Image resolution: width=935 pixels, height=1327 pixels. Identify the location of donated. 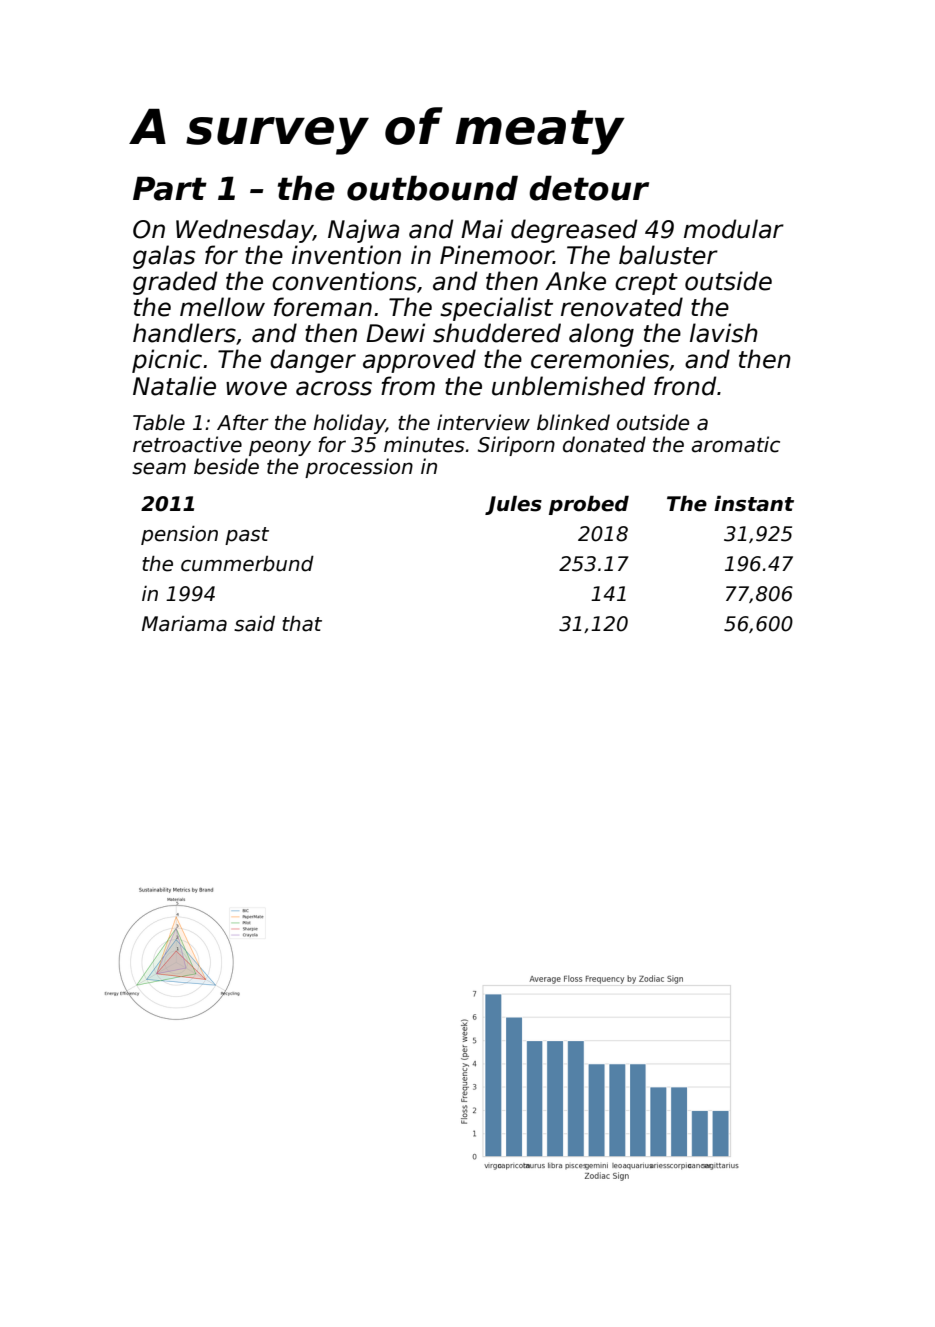
(604, 444).
